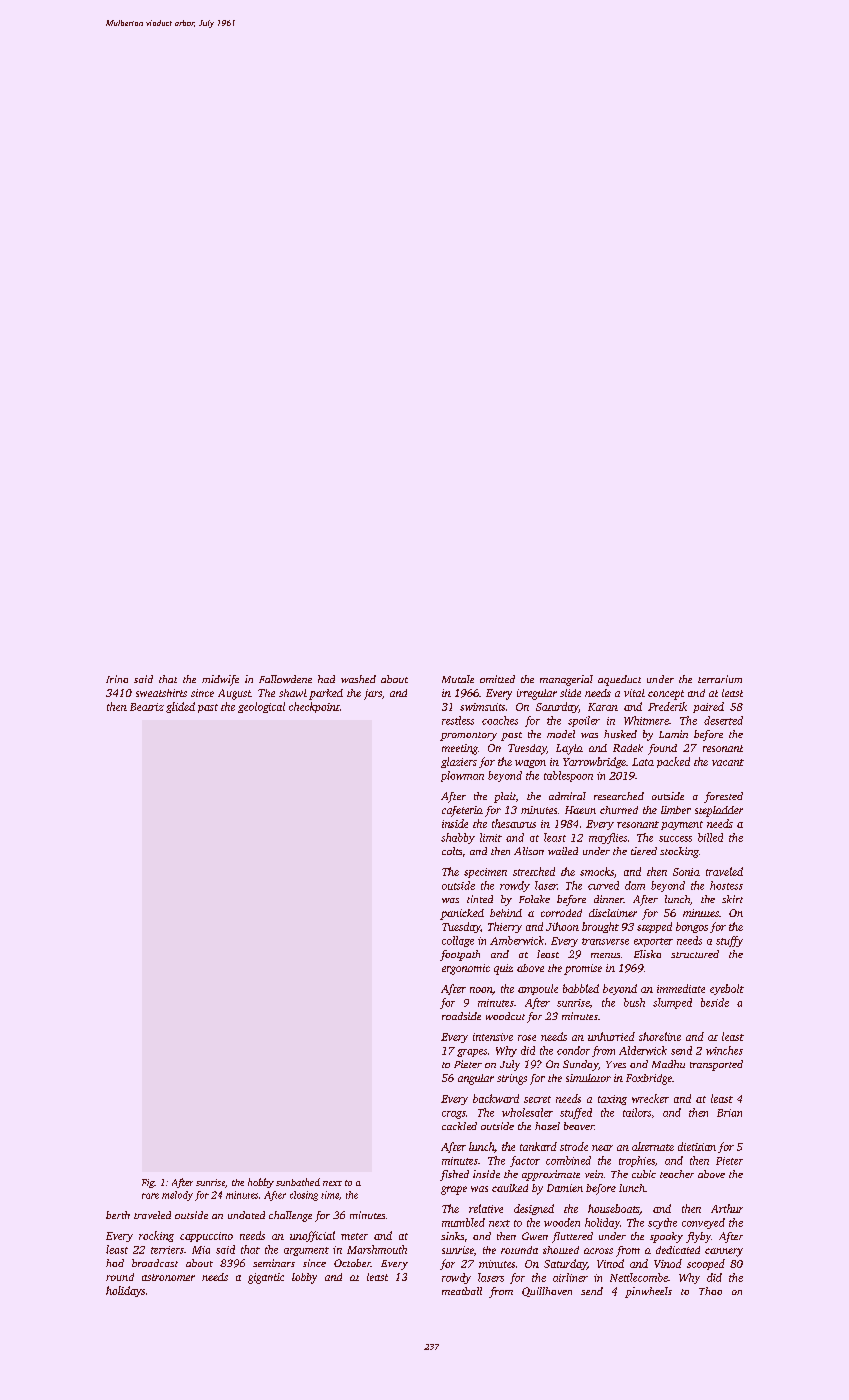 The height and width of the screenshot is (1400, 849). I want to click on terrarium, so click(720, 679).
